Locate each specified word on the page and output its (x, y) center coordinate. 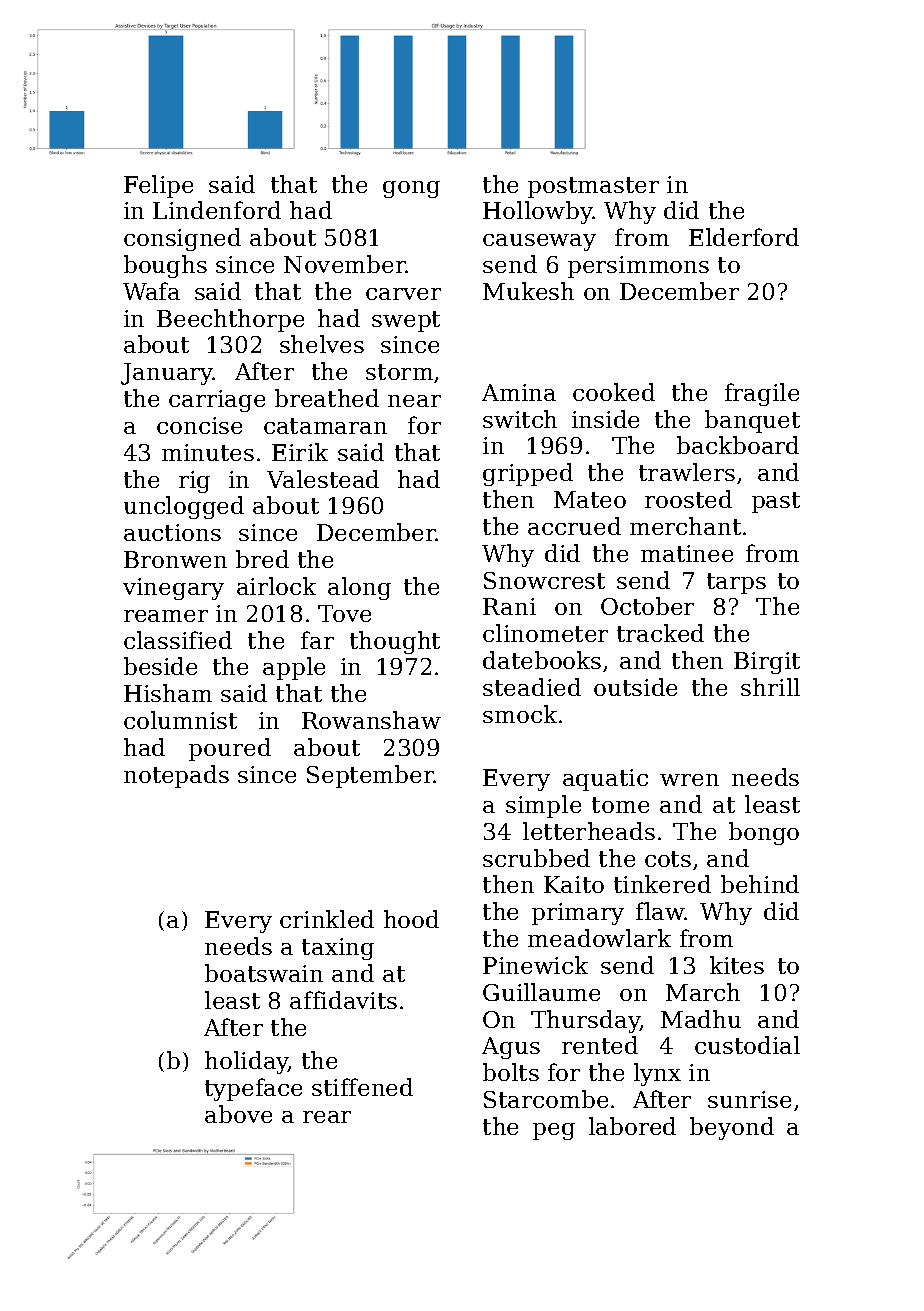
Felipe (158, 186)
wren (689, 780)
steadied (532, 687)
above (238, 1114)
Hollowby (538, 212)
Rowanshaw (371, 720)
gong (411, 189)
